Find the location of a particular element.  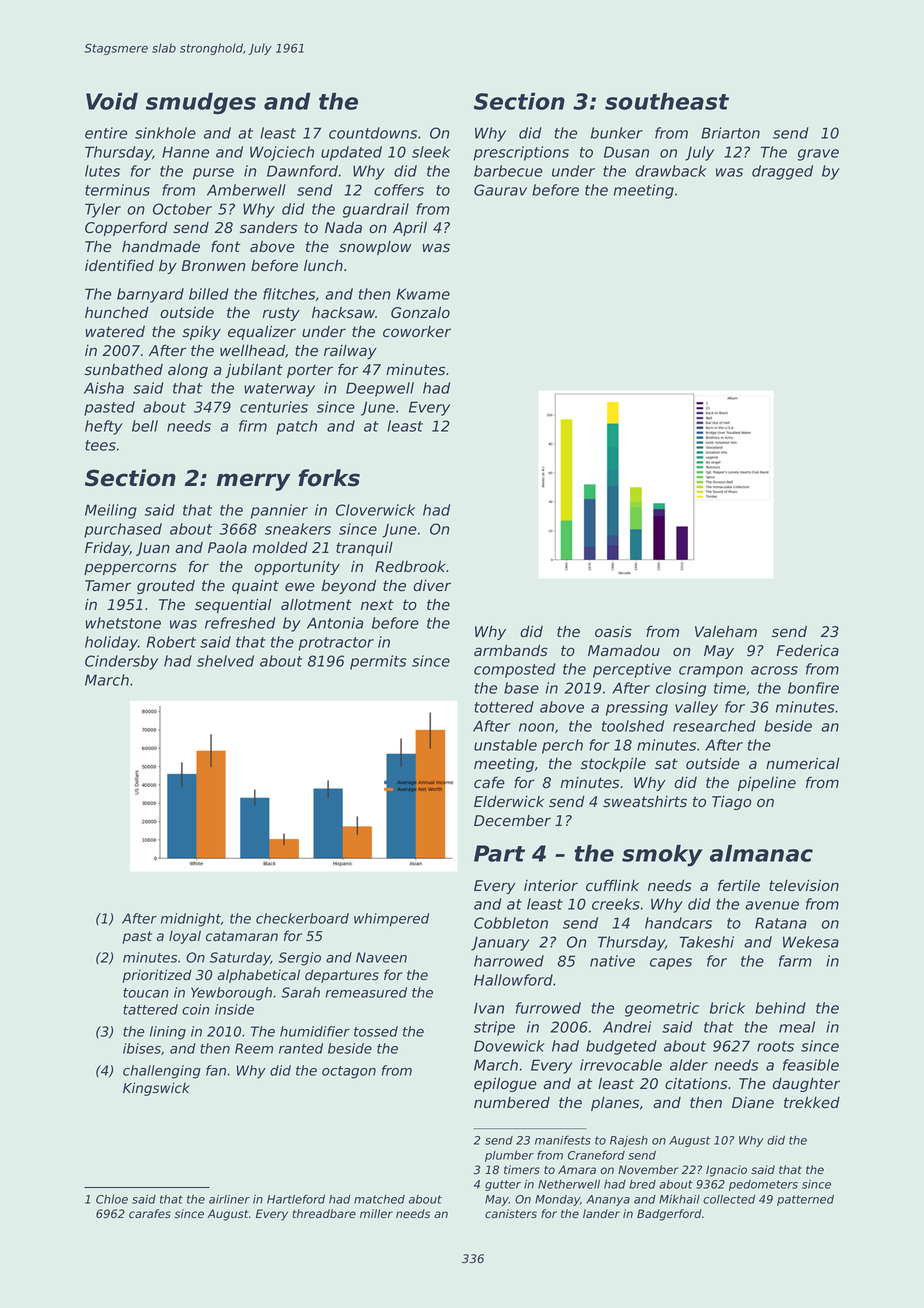

grouted is located at coordinates (166, 587).
